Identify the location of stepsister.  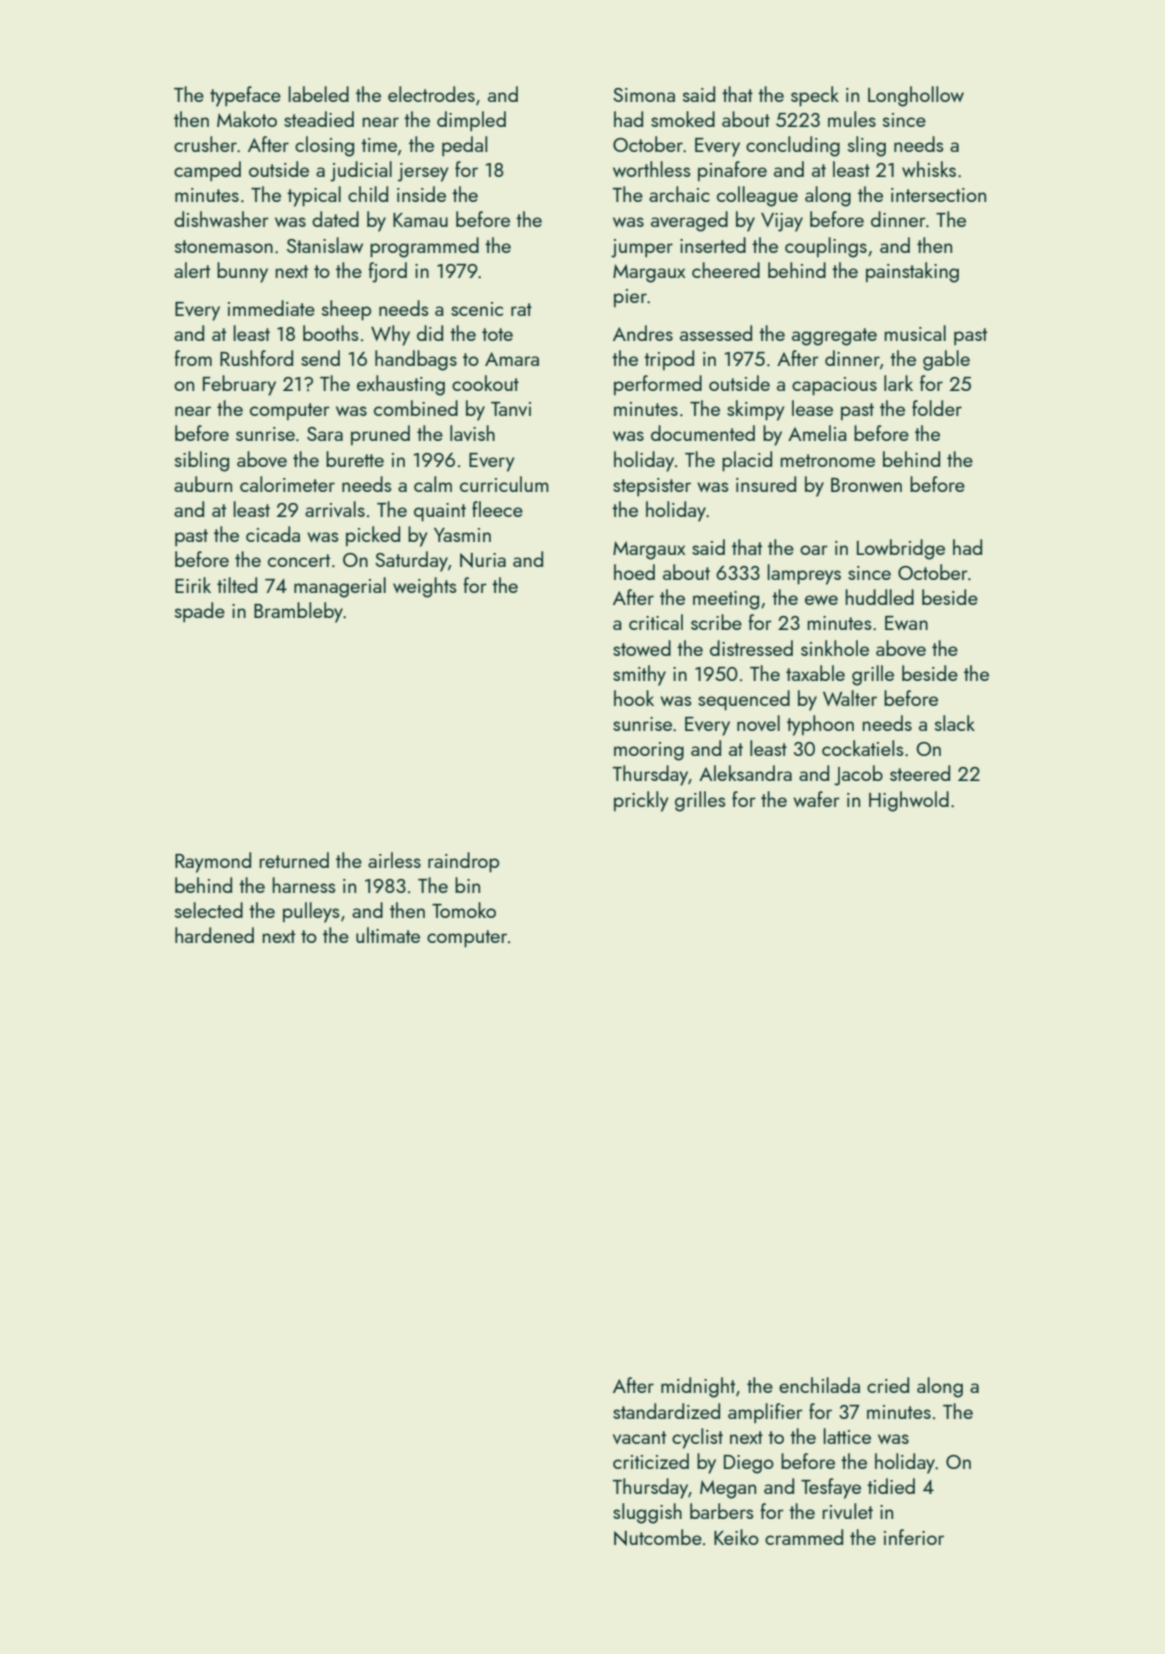
(652, 487).
